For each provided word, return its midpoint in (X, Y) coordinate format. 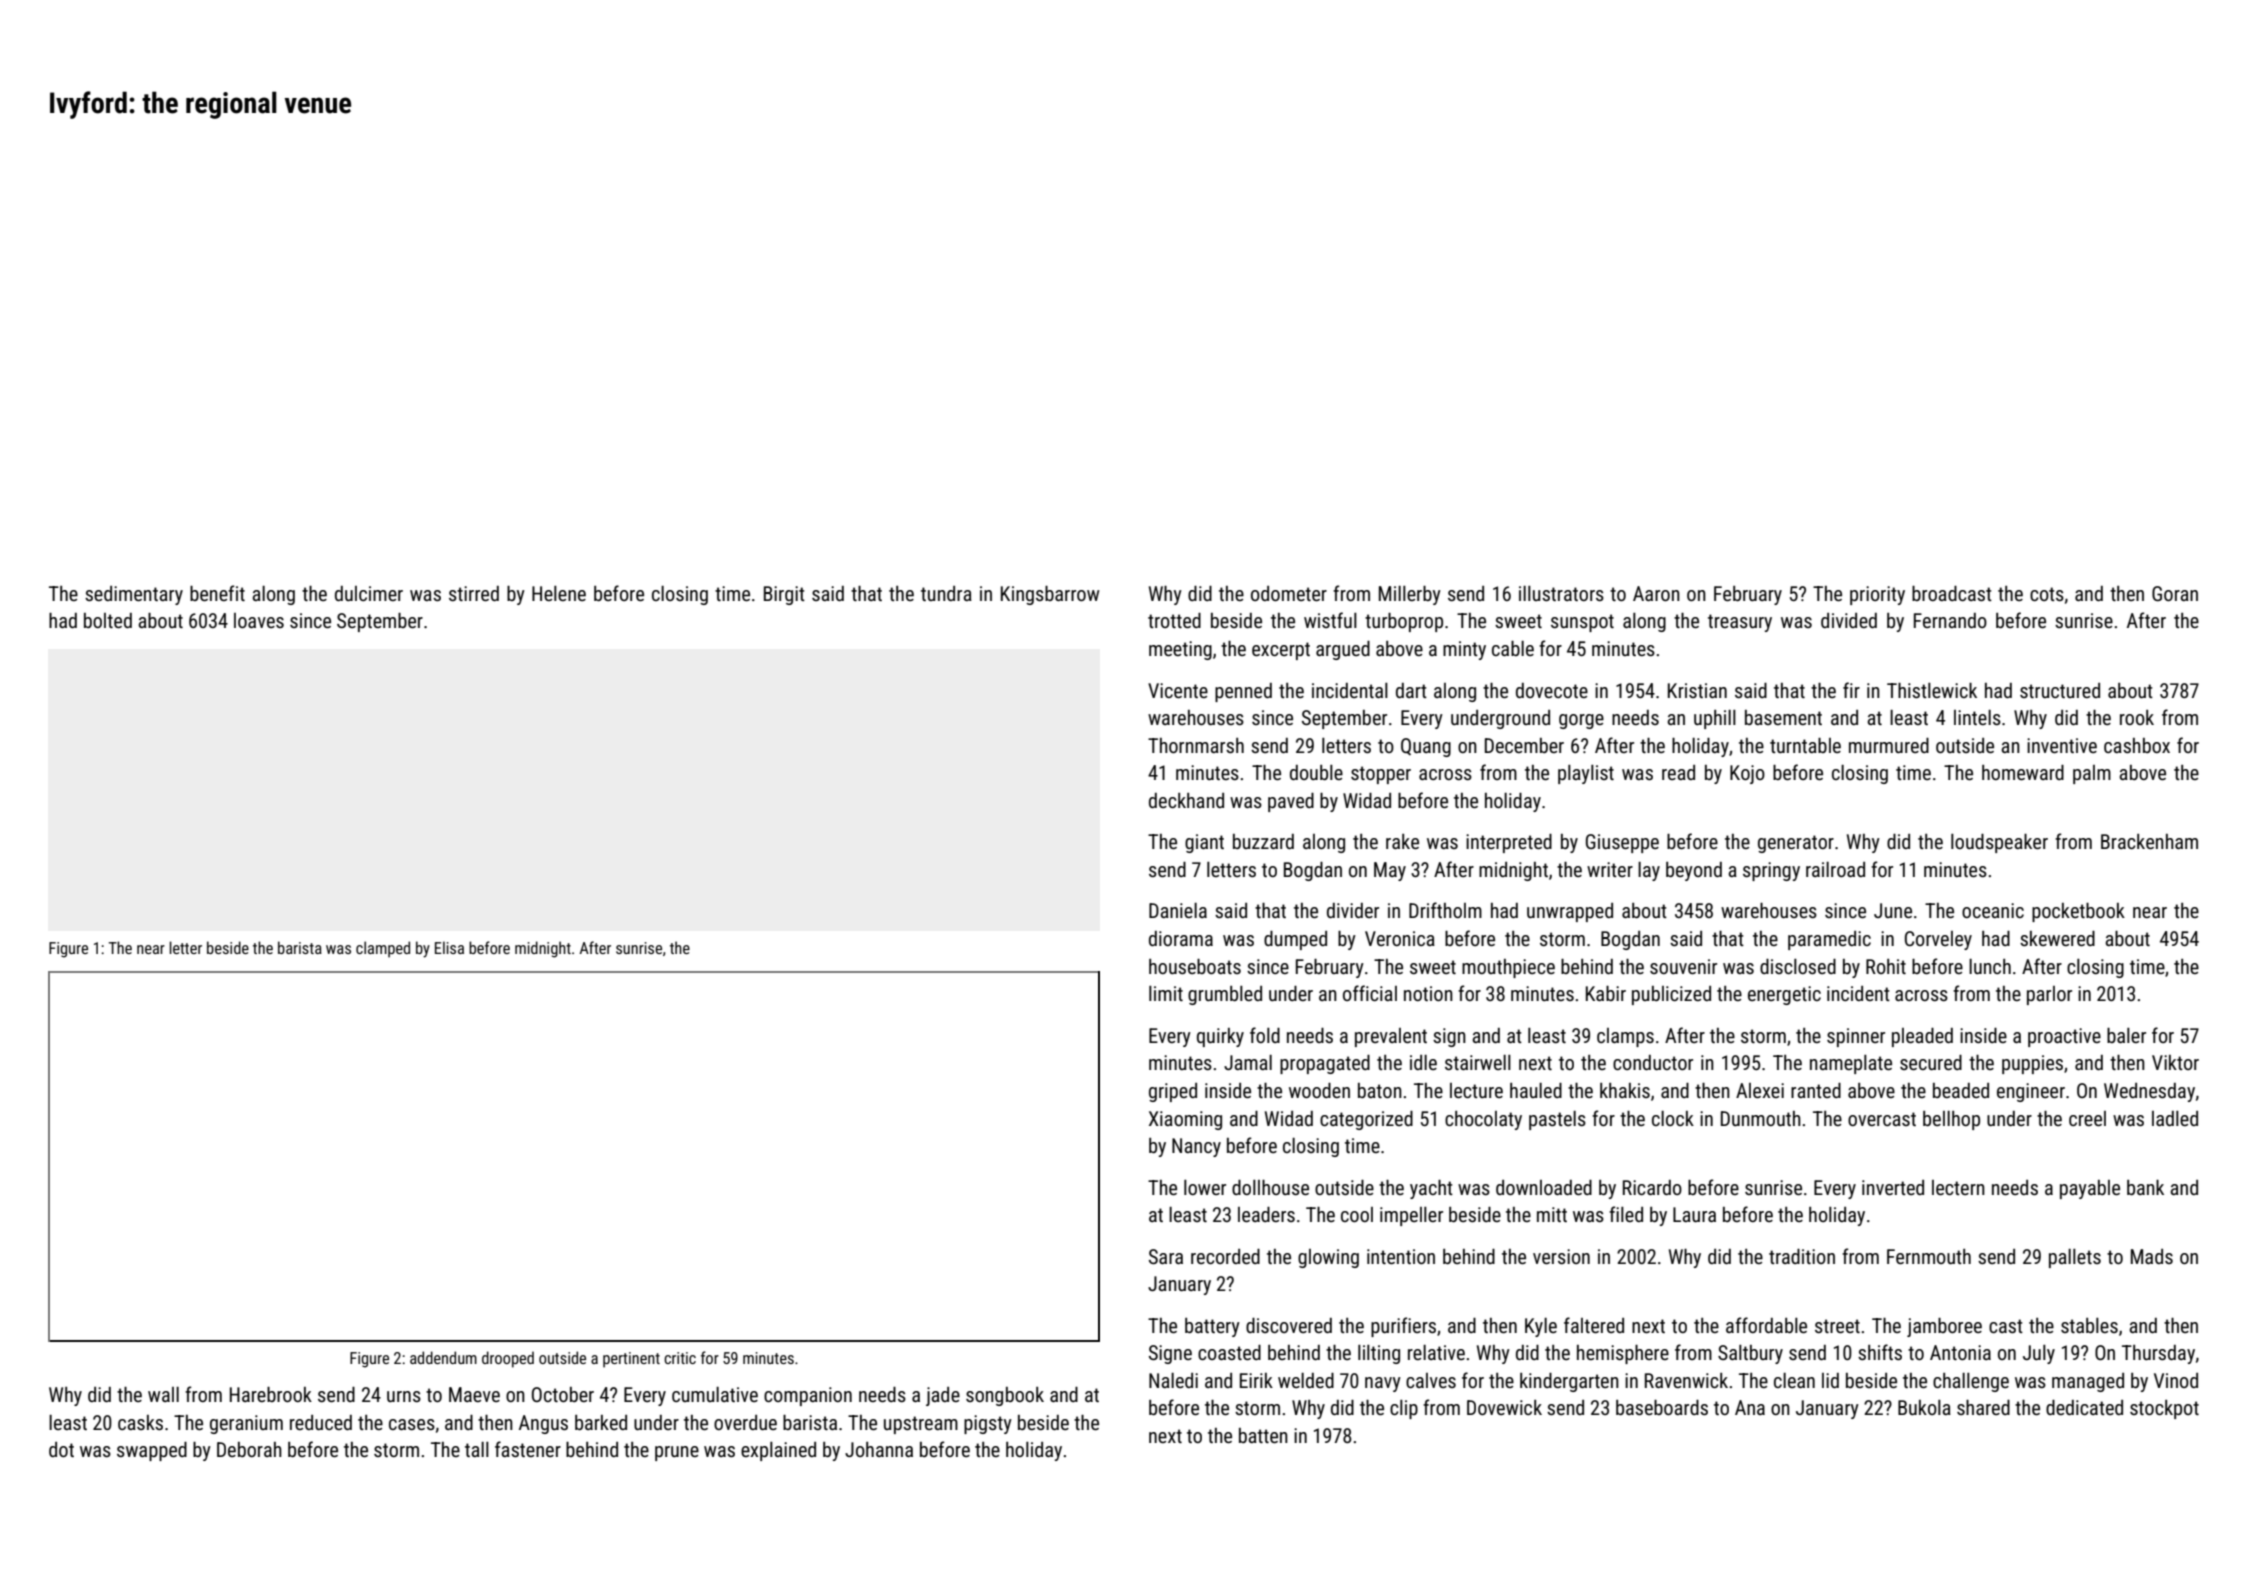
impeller (1411, 1216)
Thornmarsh (1196, 745)
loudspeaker (1999, 843)
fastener (528, 1449)
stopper (1381, 775)
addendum (443, 1357)
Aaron (1656, 593)
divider (1353, 910)
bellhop (1951, 1120)
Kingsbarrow (1050, 595)
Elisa (449, 947)
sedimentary (134, 595)
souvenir (1683, 966)
